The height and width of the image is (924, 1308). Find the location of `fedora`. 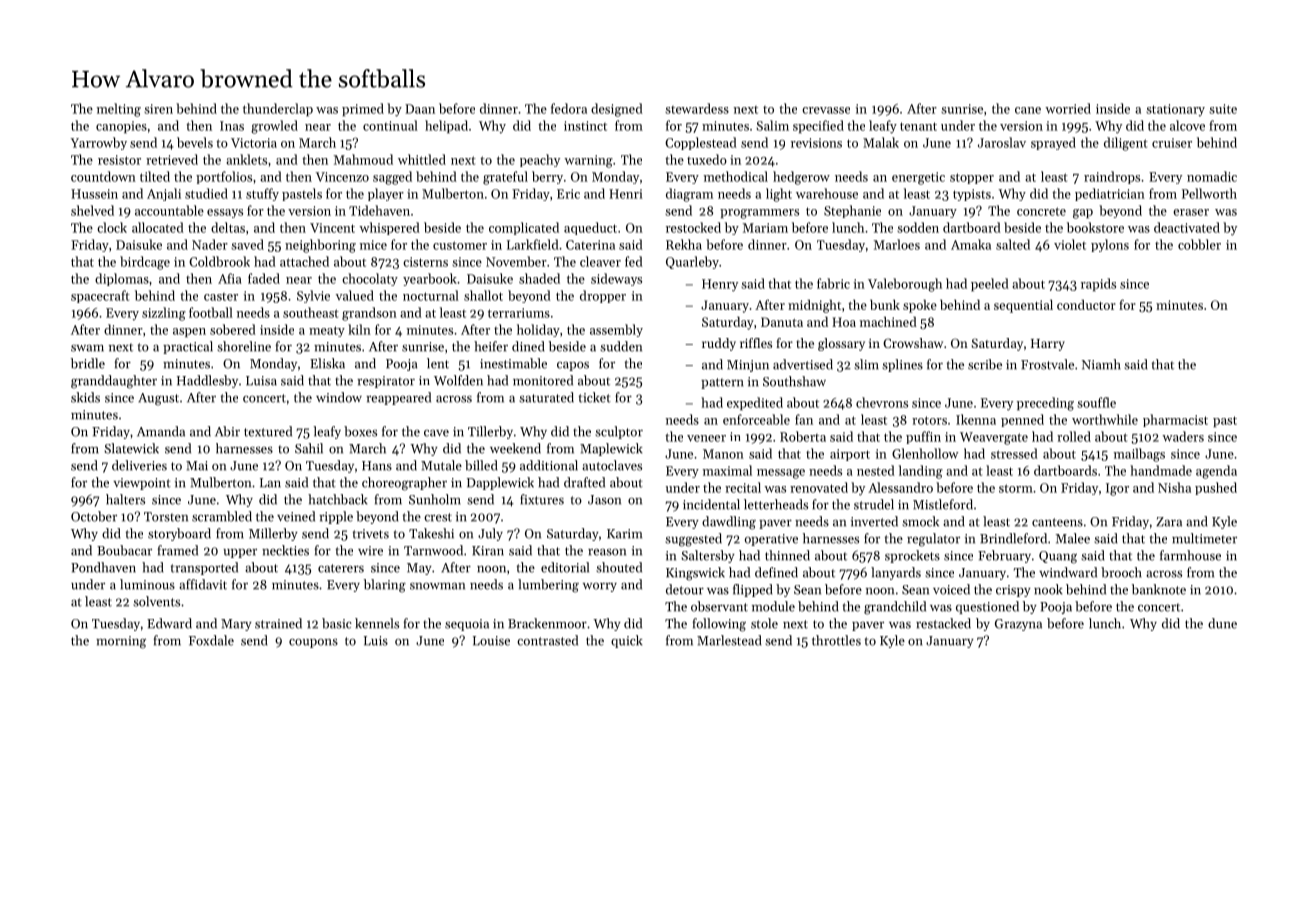

fedora is located at coordinates (569, 108).
